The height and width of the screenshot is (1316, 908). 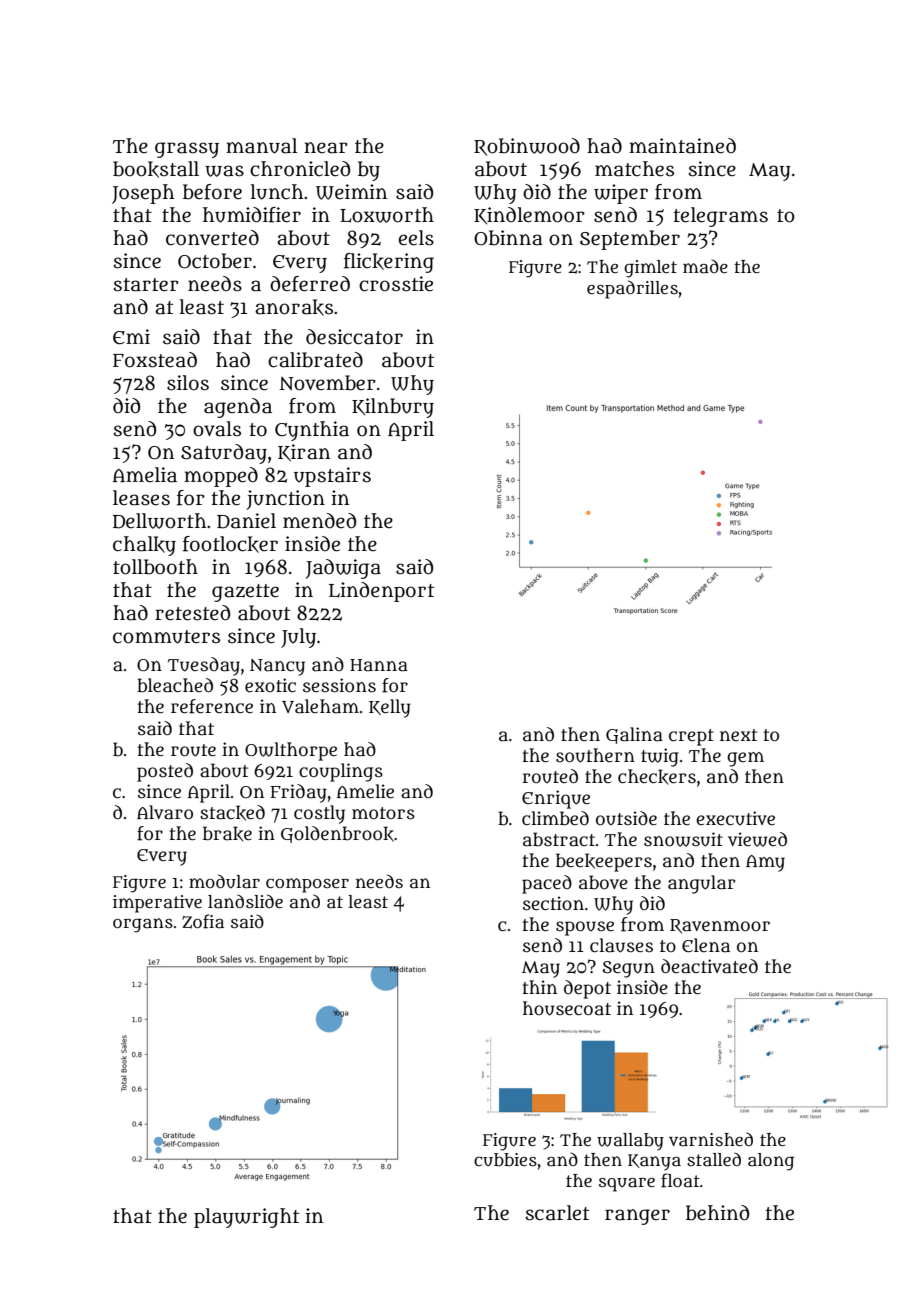 I want to click on varnished, so click(x=711, y=1139).
